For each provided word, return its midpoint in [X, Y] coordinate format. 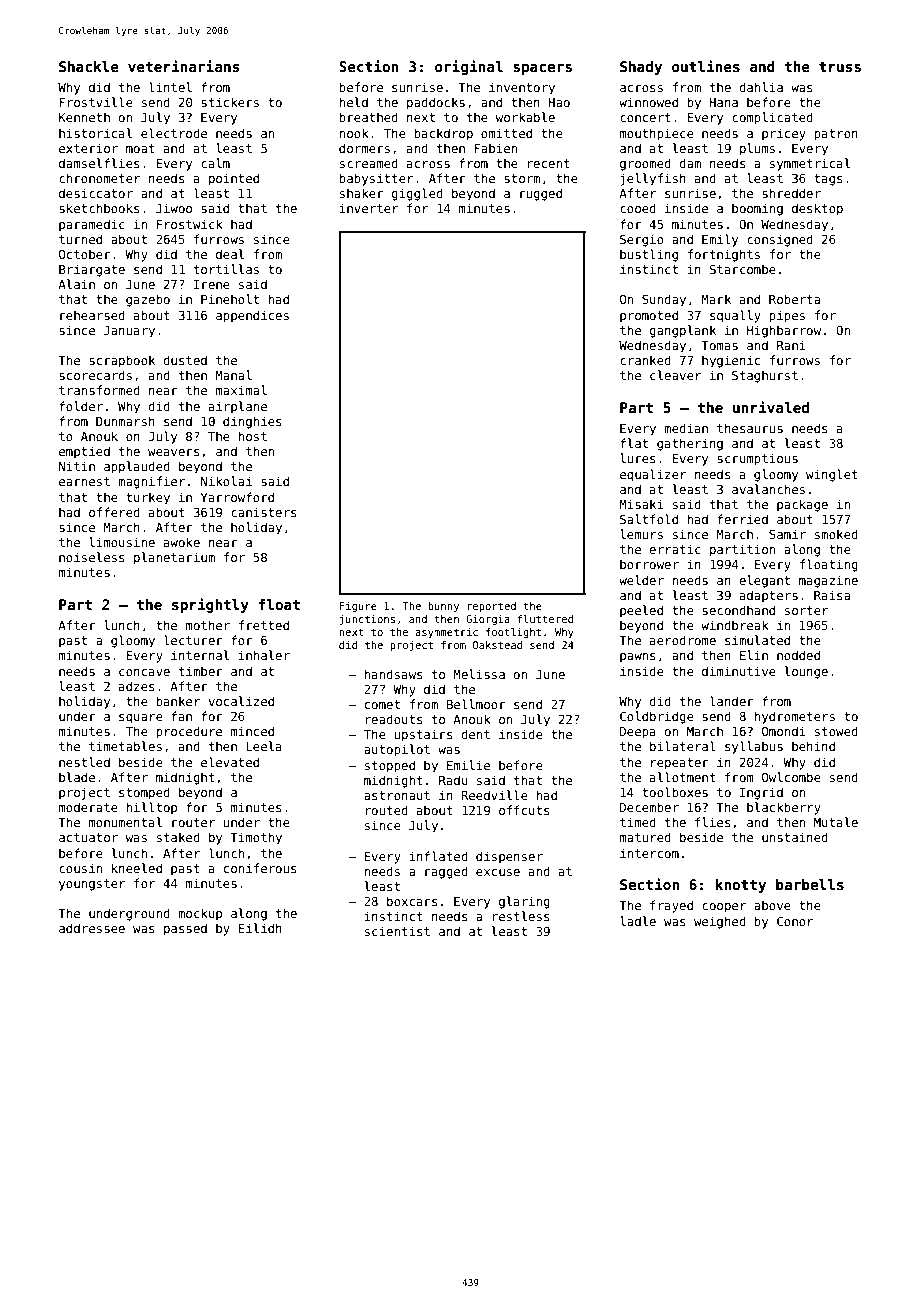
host [253, 436]
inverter [368, 208]
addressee [92, 928]
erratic [675, 549]
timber [201, 671]
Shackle [89, 66]
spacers [542, 69]
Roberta [794, 299]
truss [840, 67]
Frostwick [190, 224]
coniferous [260, 868]
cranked [645, 360]
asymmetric [446, 633]
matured [645, 837]
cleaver [675, 375]
